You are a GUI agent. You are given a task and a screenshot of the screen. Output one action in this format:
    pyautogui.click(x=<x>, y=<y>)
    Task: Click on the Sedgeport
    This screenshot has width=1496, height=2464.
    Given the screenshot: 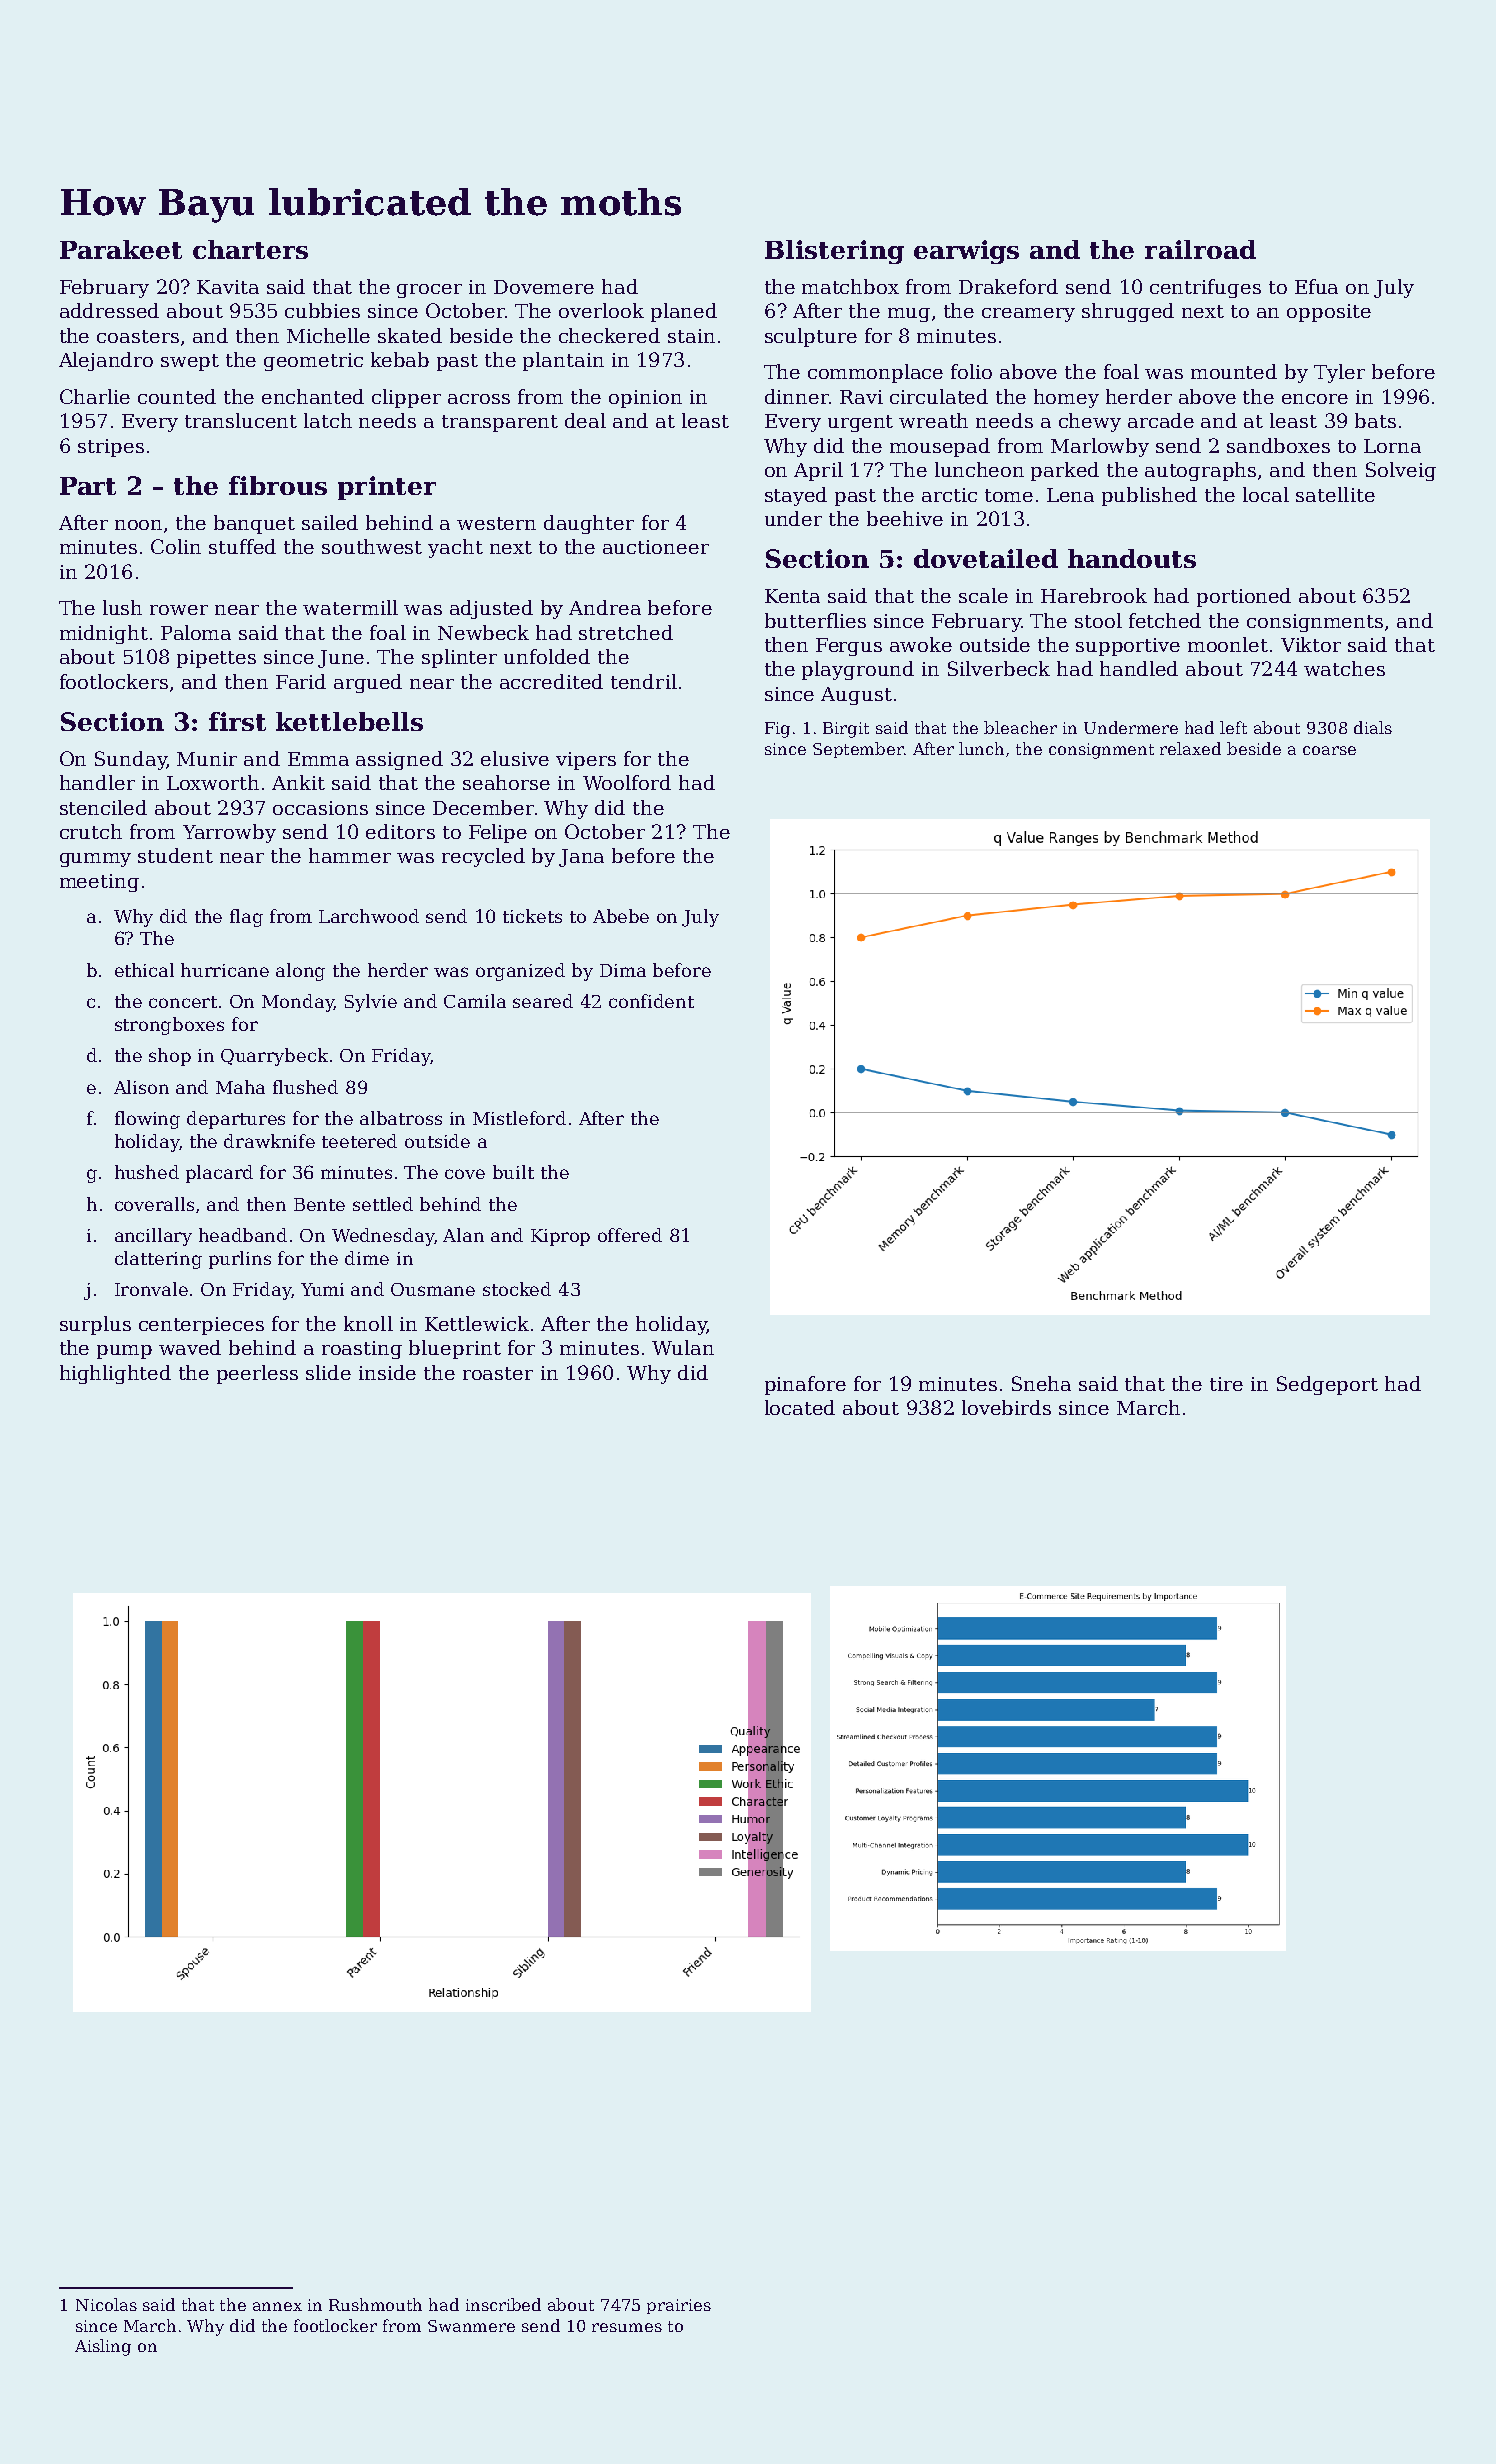 What is the action you would take?
    pyautogui.click(x=1327, y=1385)
